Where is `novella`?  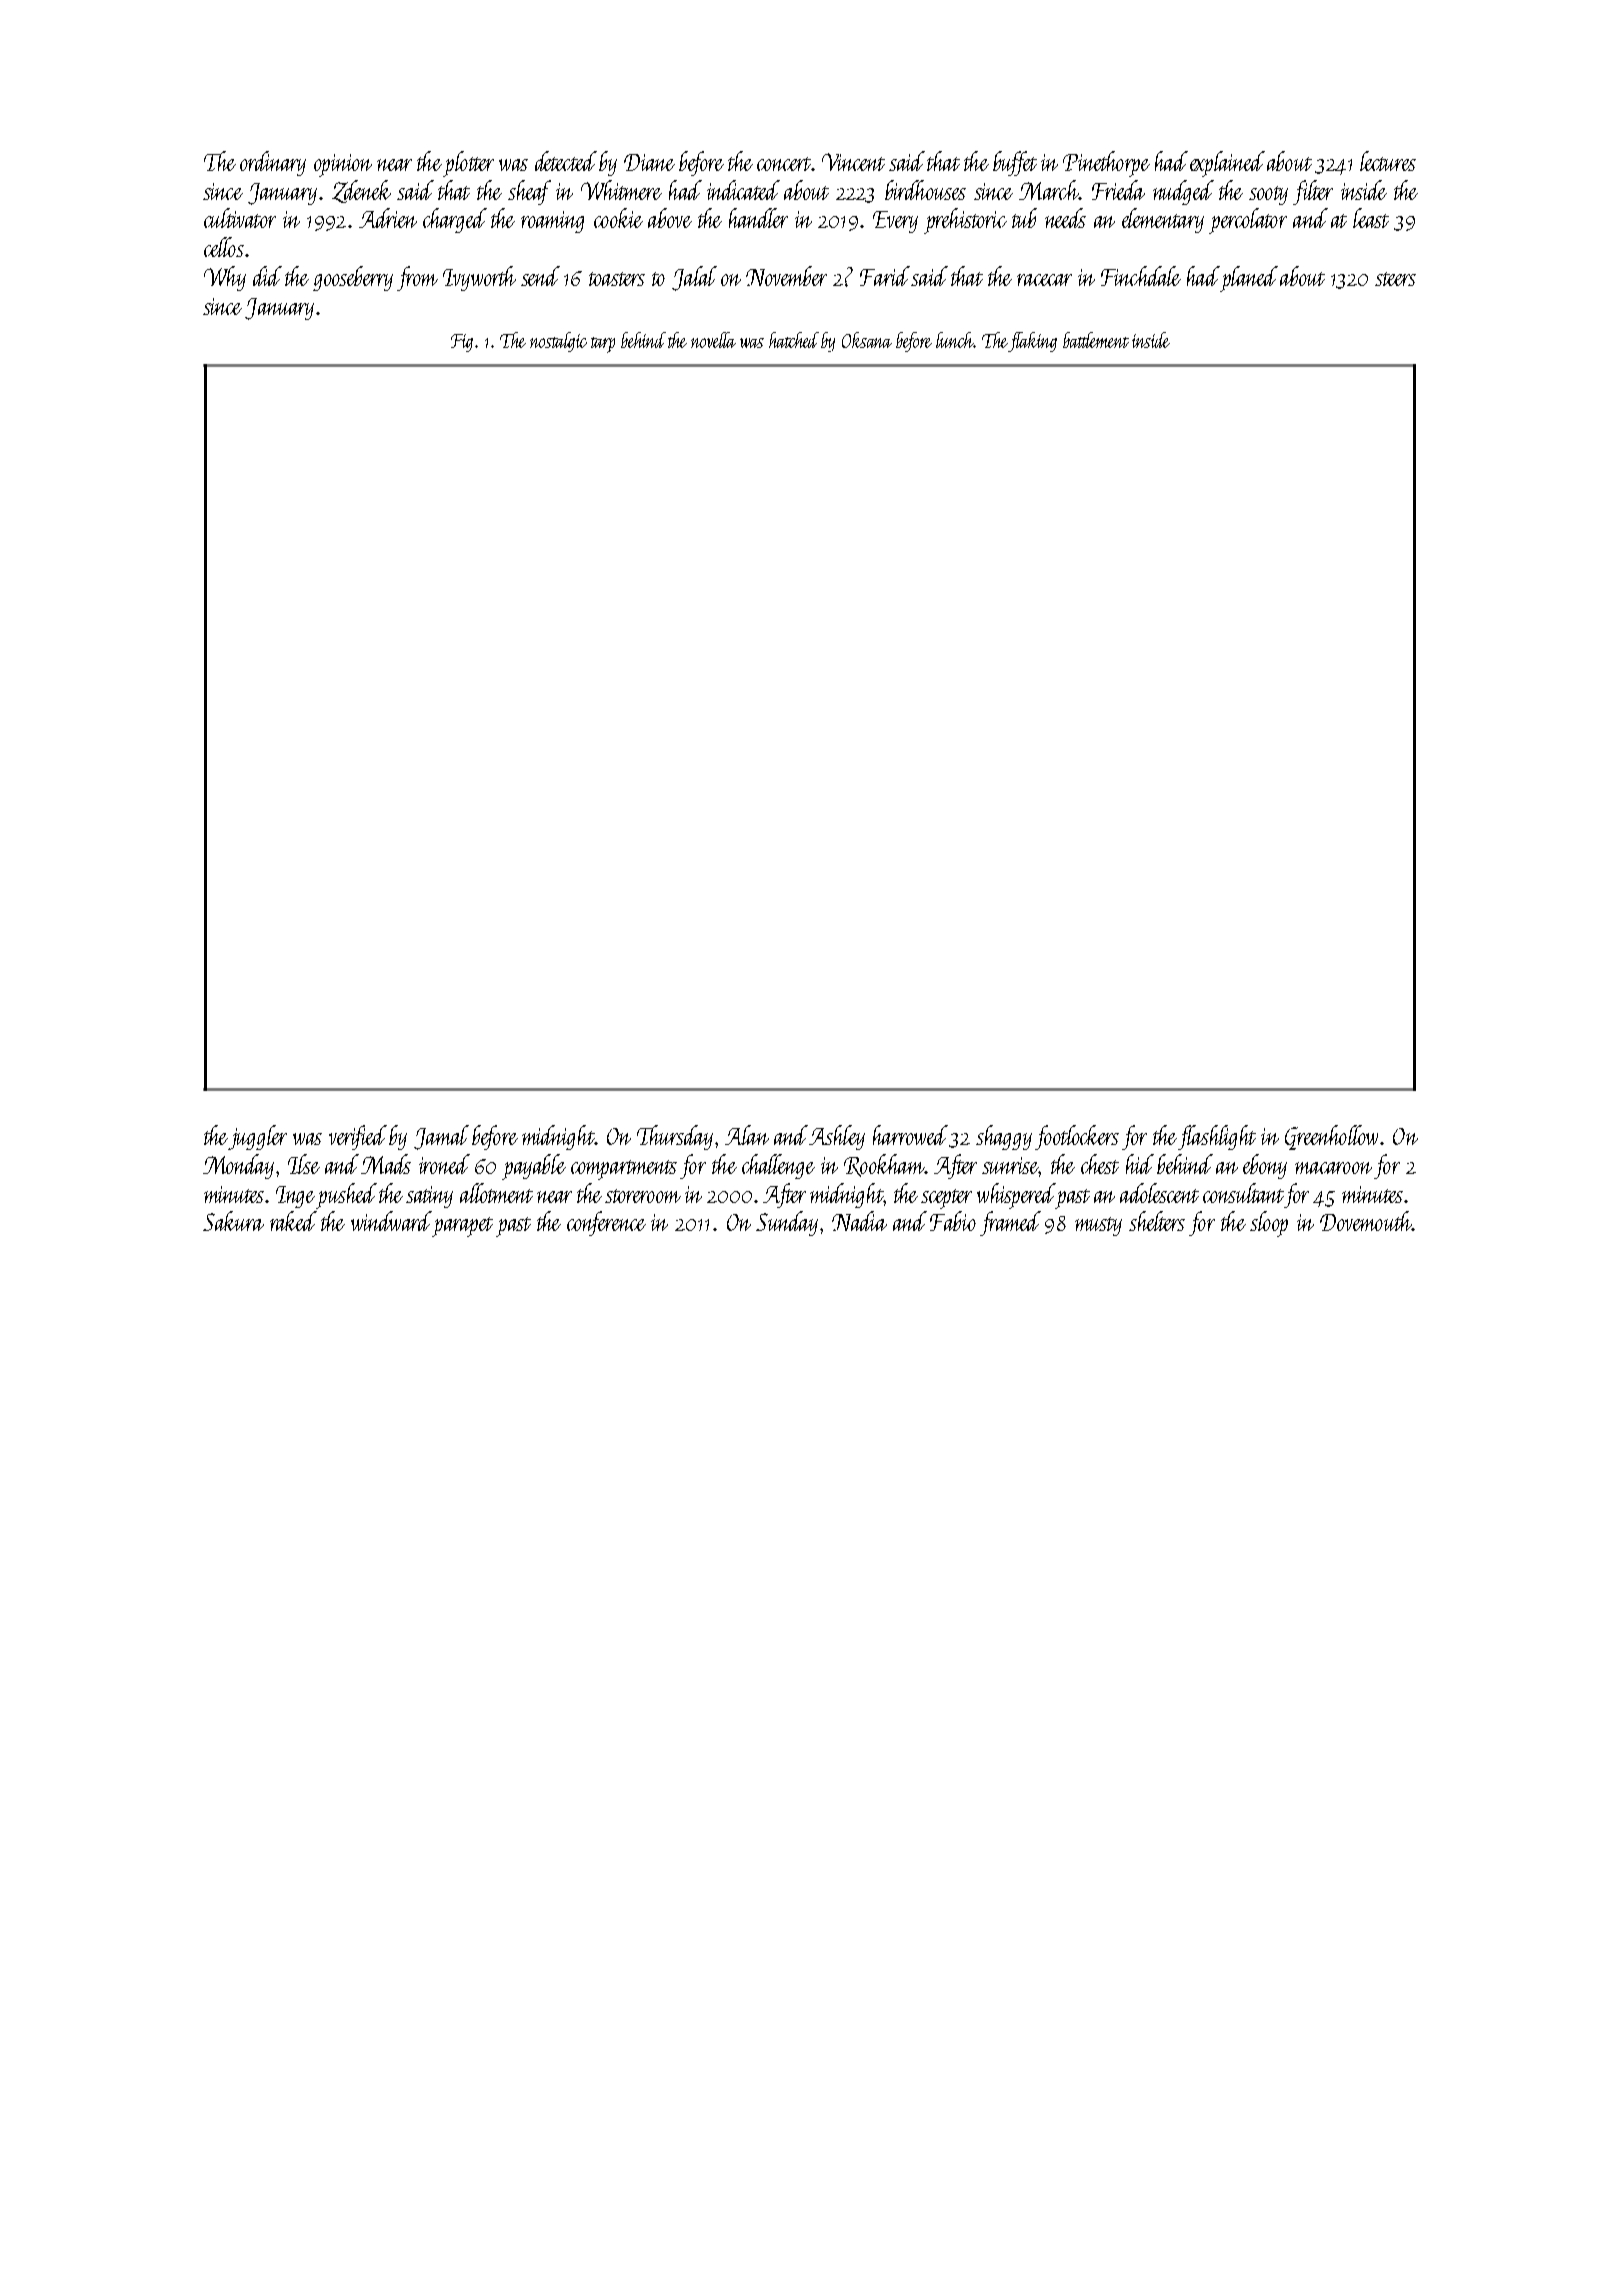 novella is located at coordinates (713, 340).
